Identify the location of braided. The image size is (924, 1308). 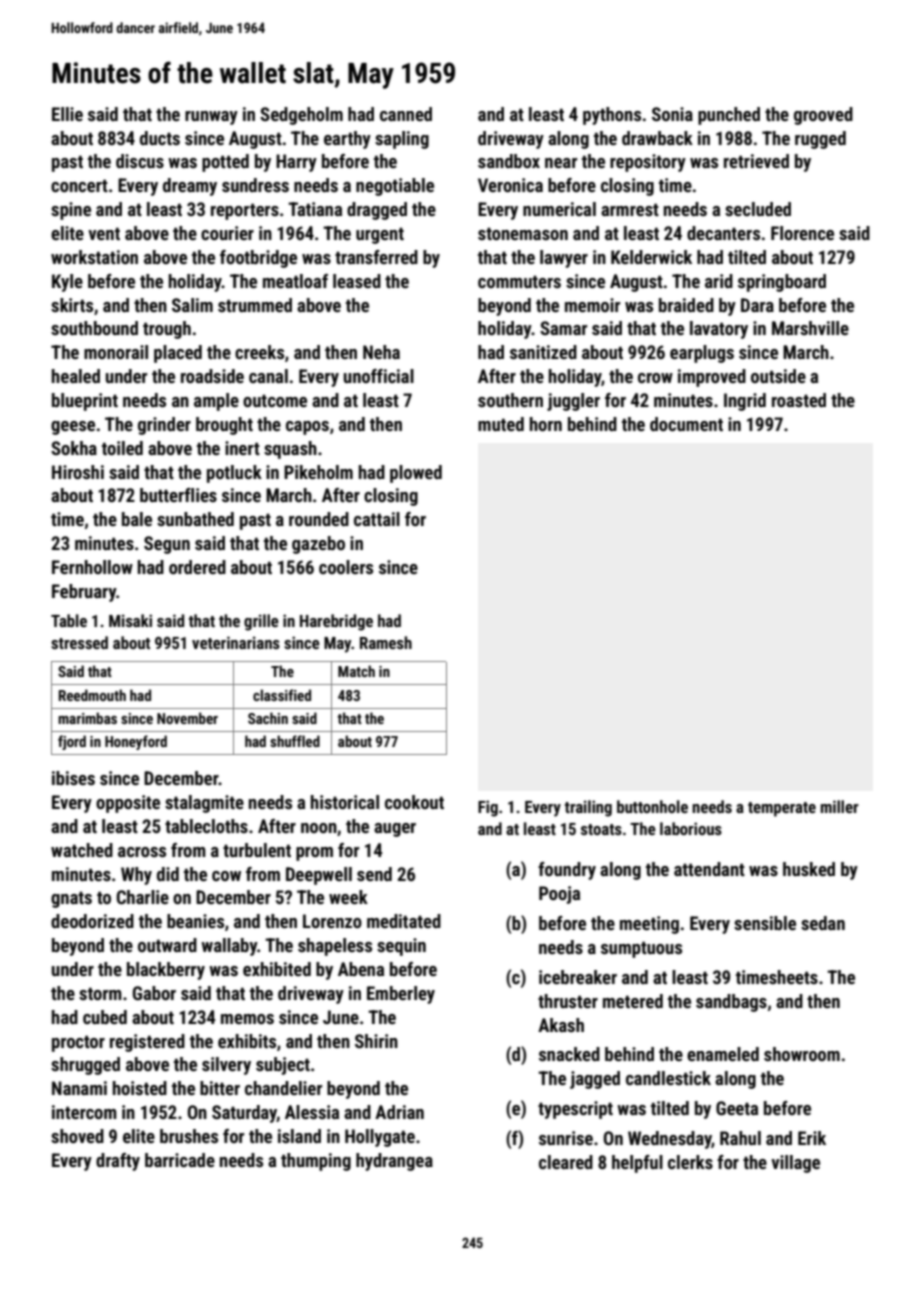
(686, 305).
